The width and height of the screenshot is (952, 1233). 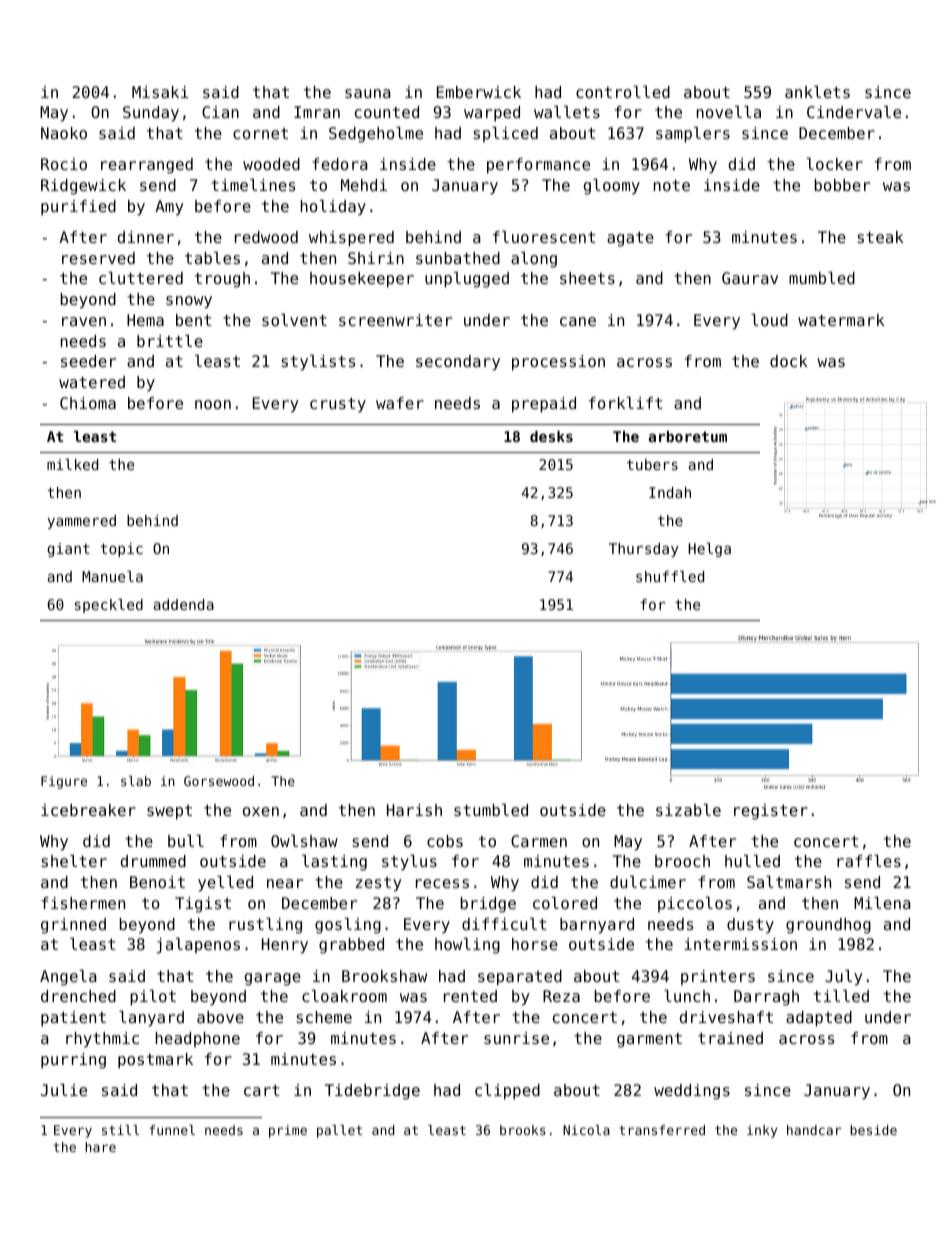 I want to click on Gorsewood, so click(x=219, y=781).
